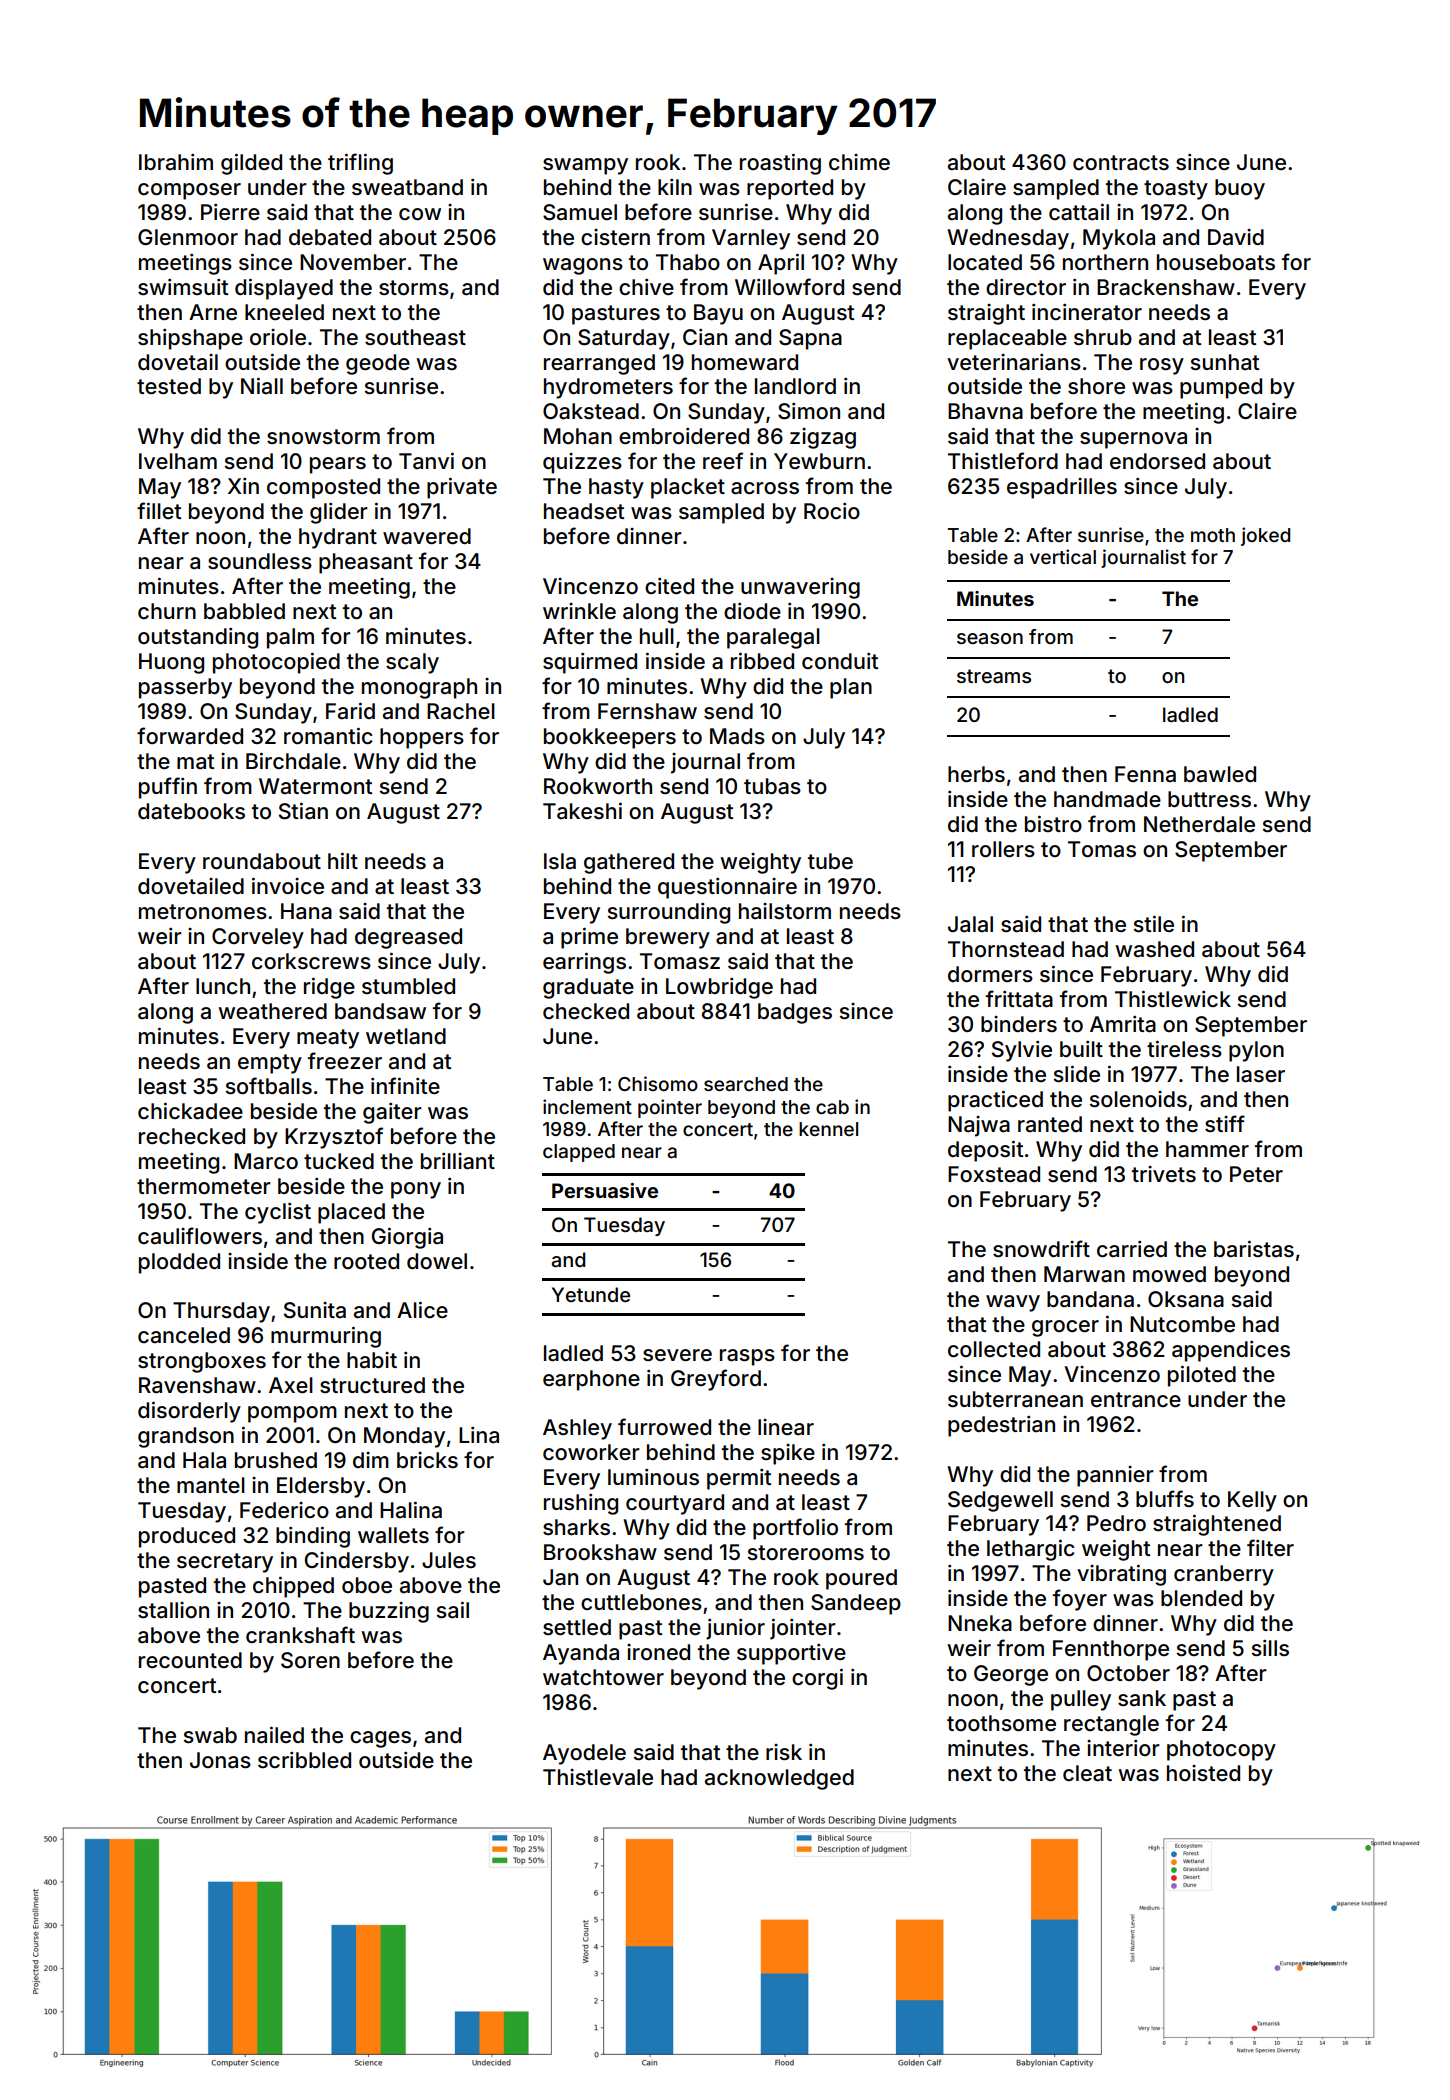  Describe the element at coordinates (779, 1779) in the screenshot. I see `acknowledged` at that location.
